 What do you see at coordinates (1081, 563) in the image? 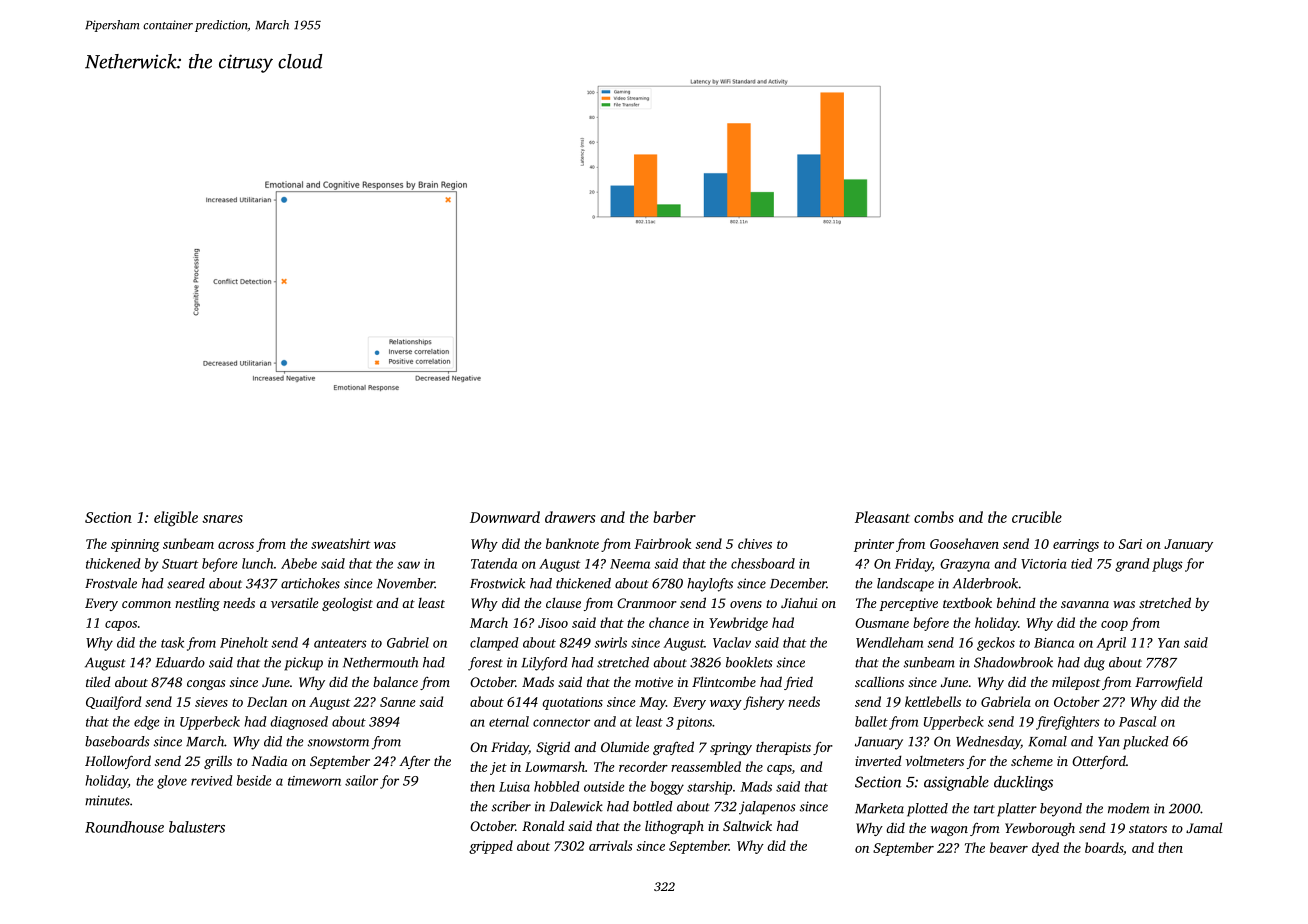
I see `tied` at bounding box center [1081, 563].
